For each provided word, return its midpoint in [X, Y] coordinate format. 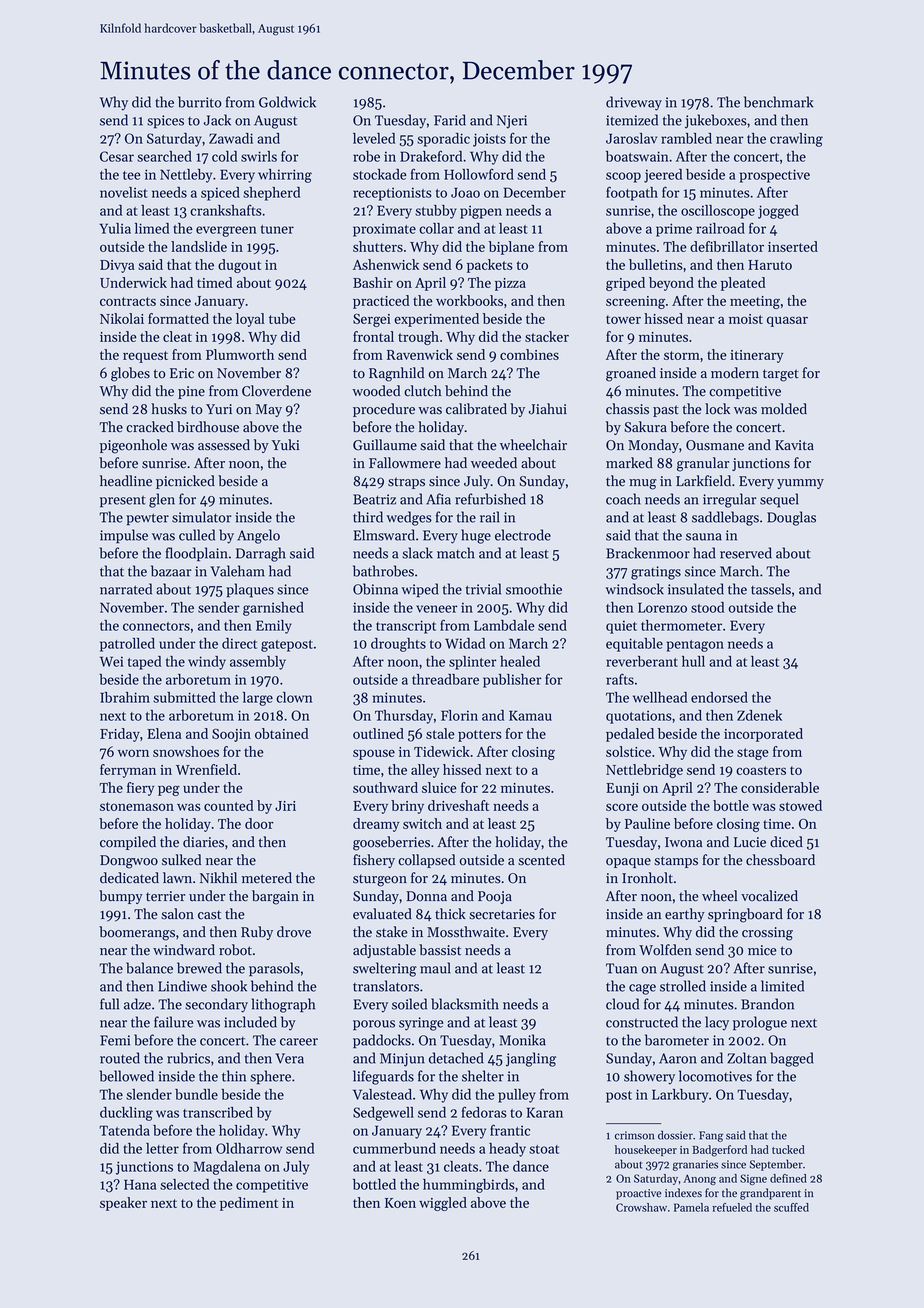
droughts [398, 645]
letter [162, 1148]
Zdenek [759, 715]
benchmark [778, 102]
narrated [126, 589]
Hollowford [479, 174]
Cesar [117, 156]
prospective [775, 176]
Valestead [382, 1094]
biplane [511, 248]
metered [267, 878]
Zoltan [747, 1058]
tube [282, 318]
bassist [440, 950]
